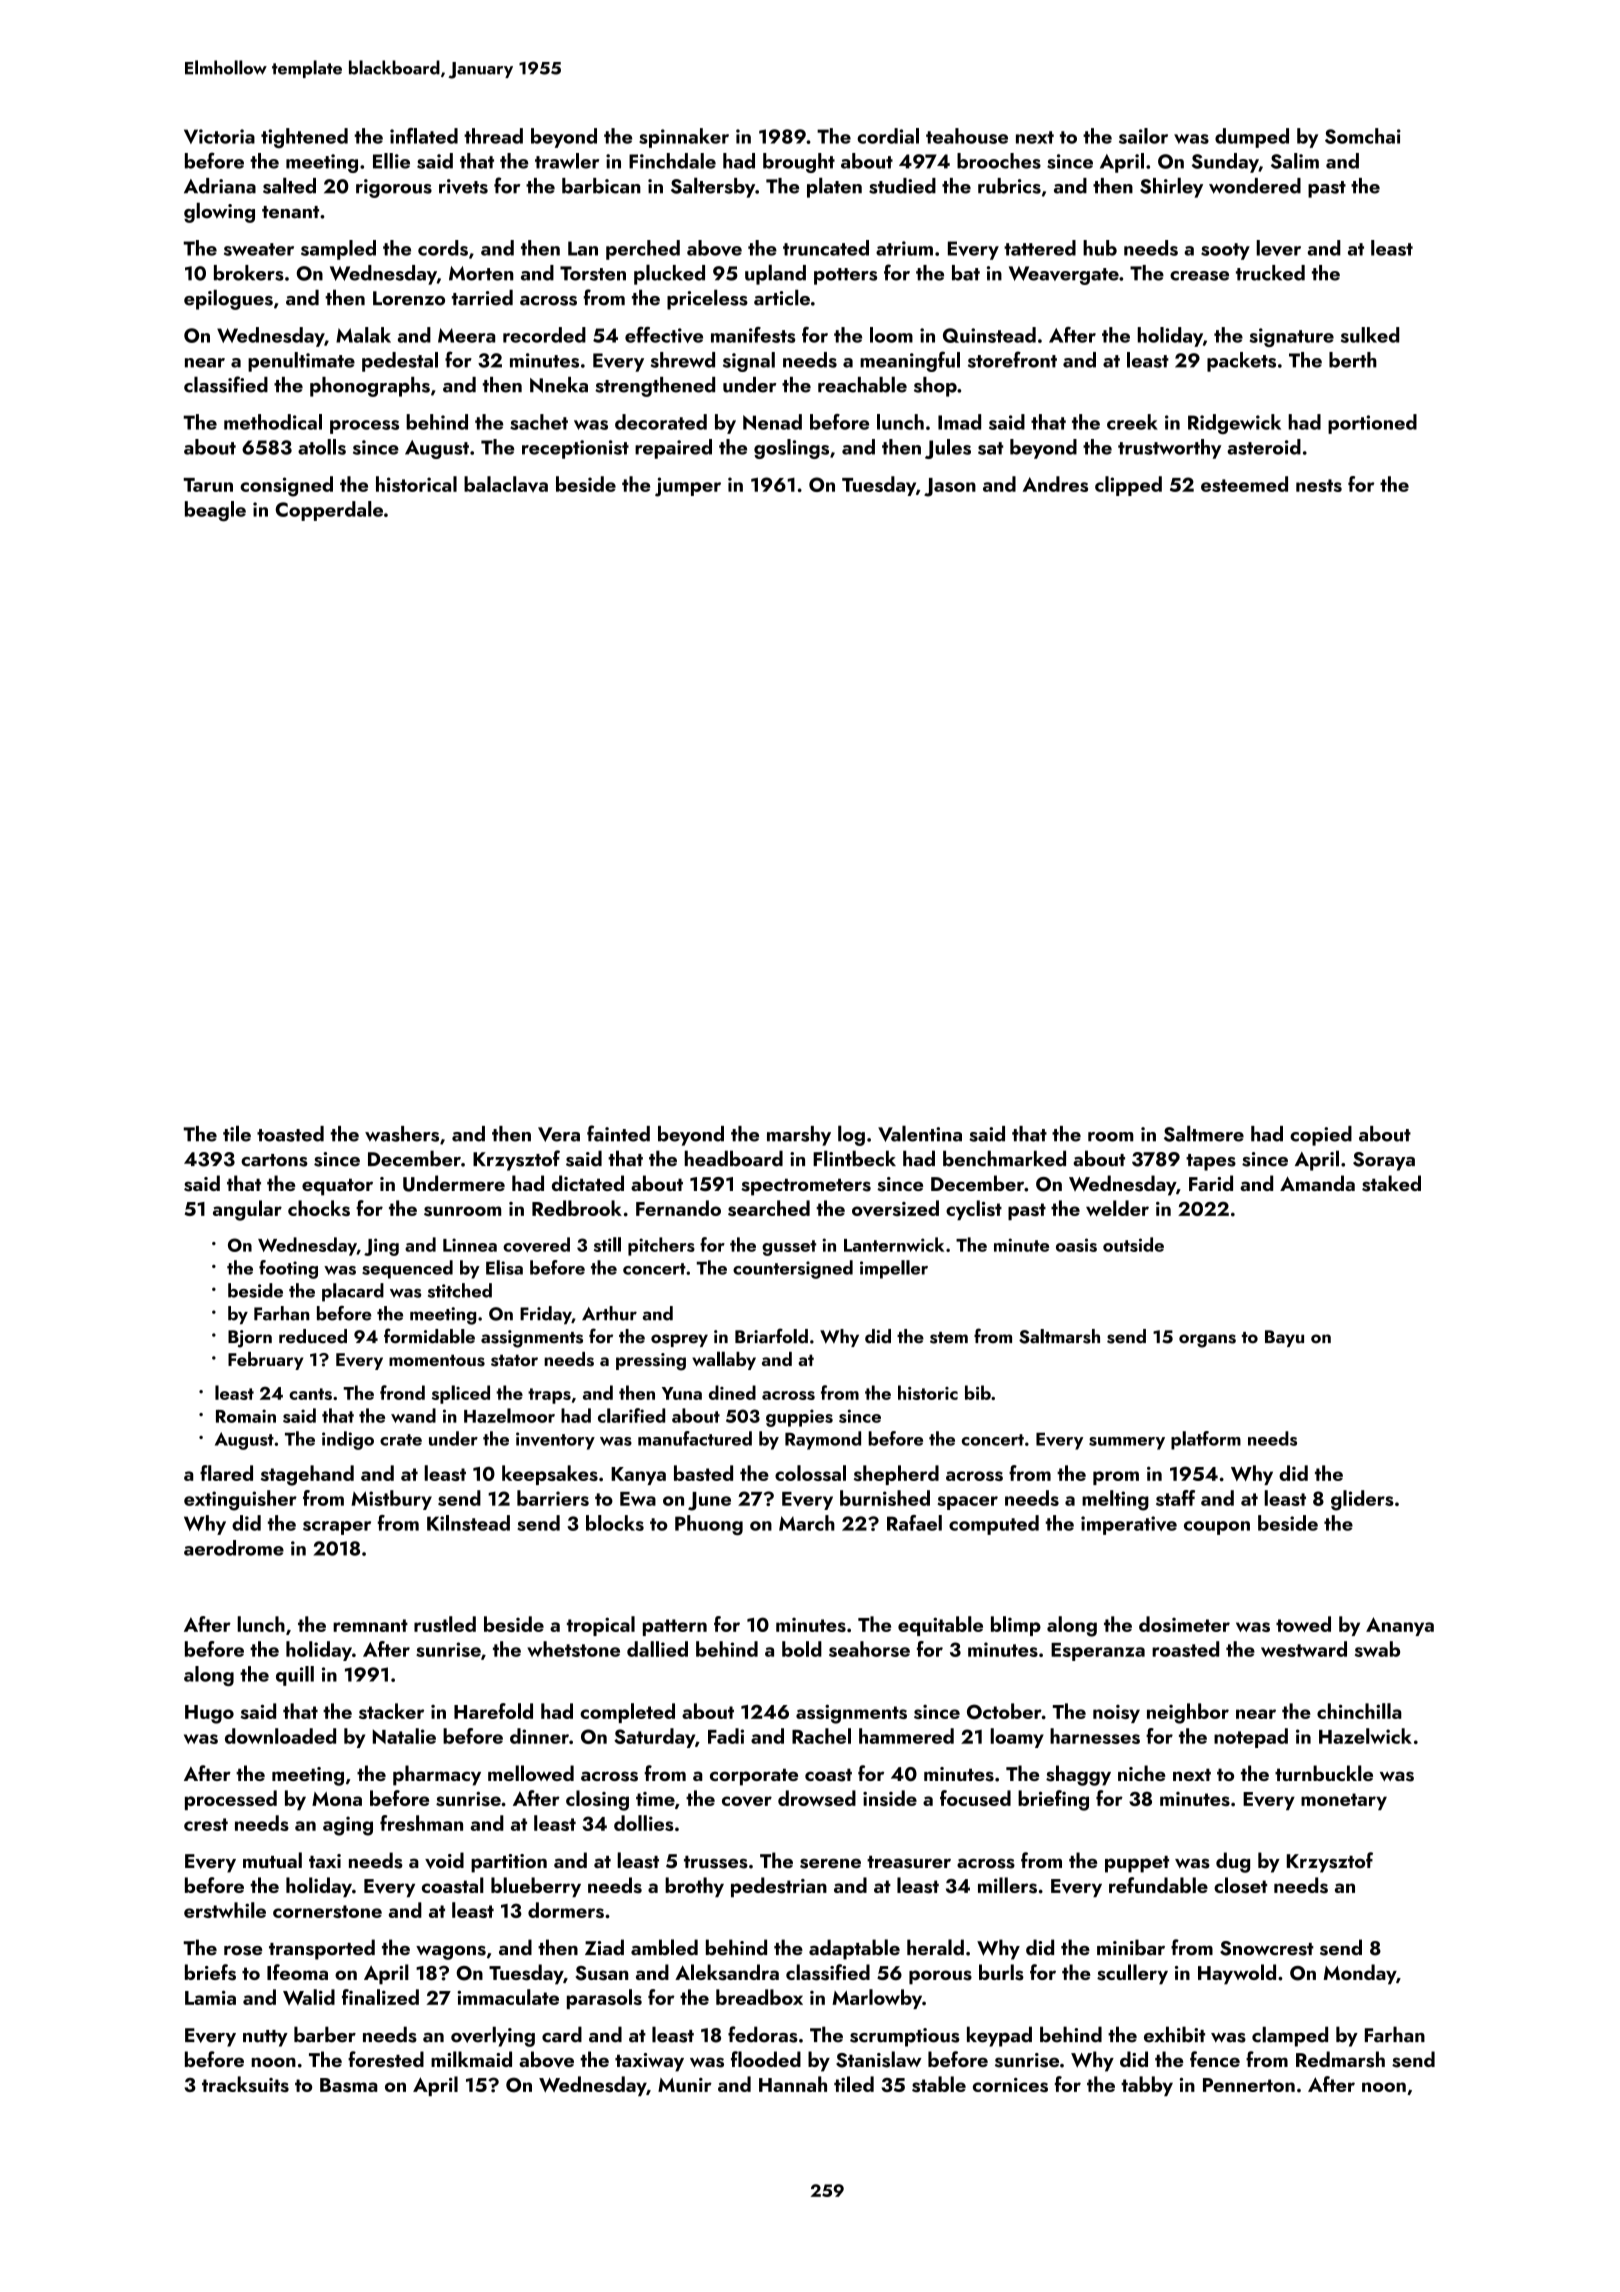 This screenshot has width=1620, height=2292. What do you see at coordinates (950, 487) in the screenshot?
I see `Jason` at bounding box center [950, 487].
